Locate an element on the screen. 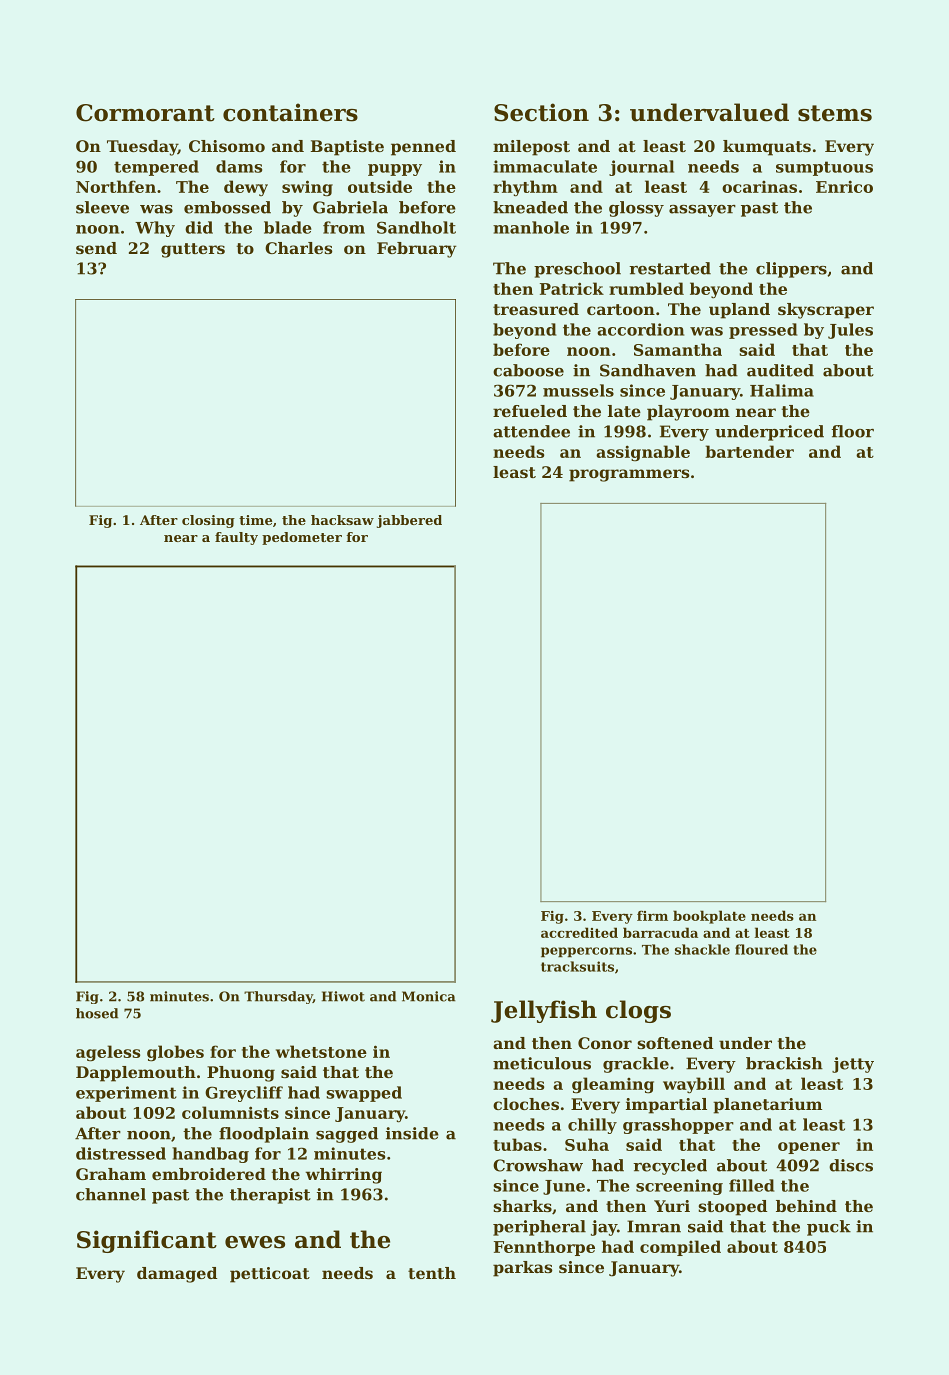 This screenshot has width=949, height=1375. stems is located at coordinates (835, 113).
